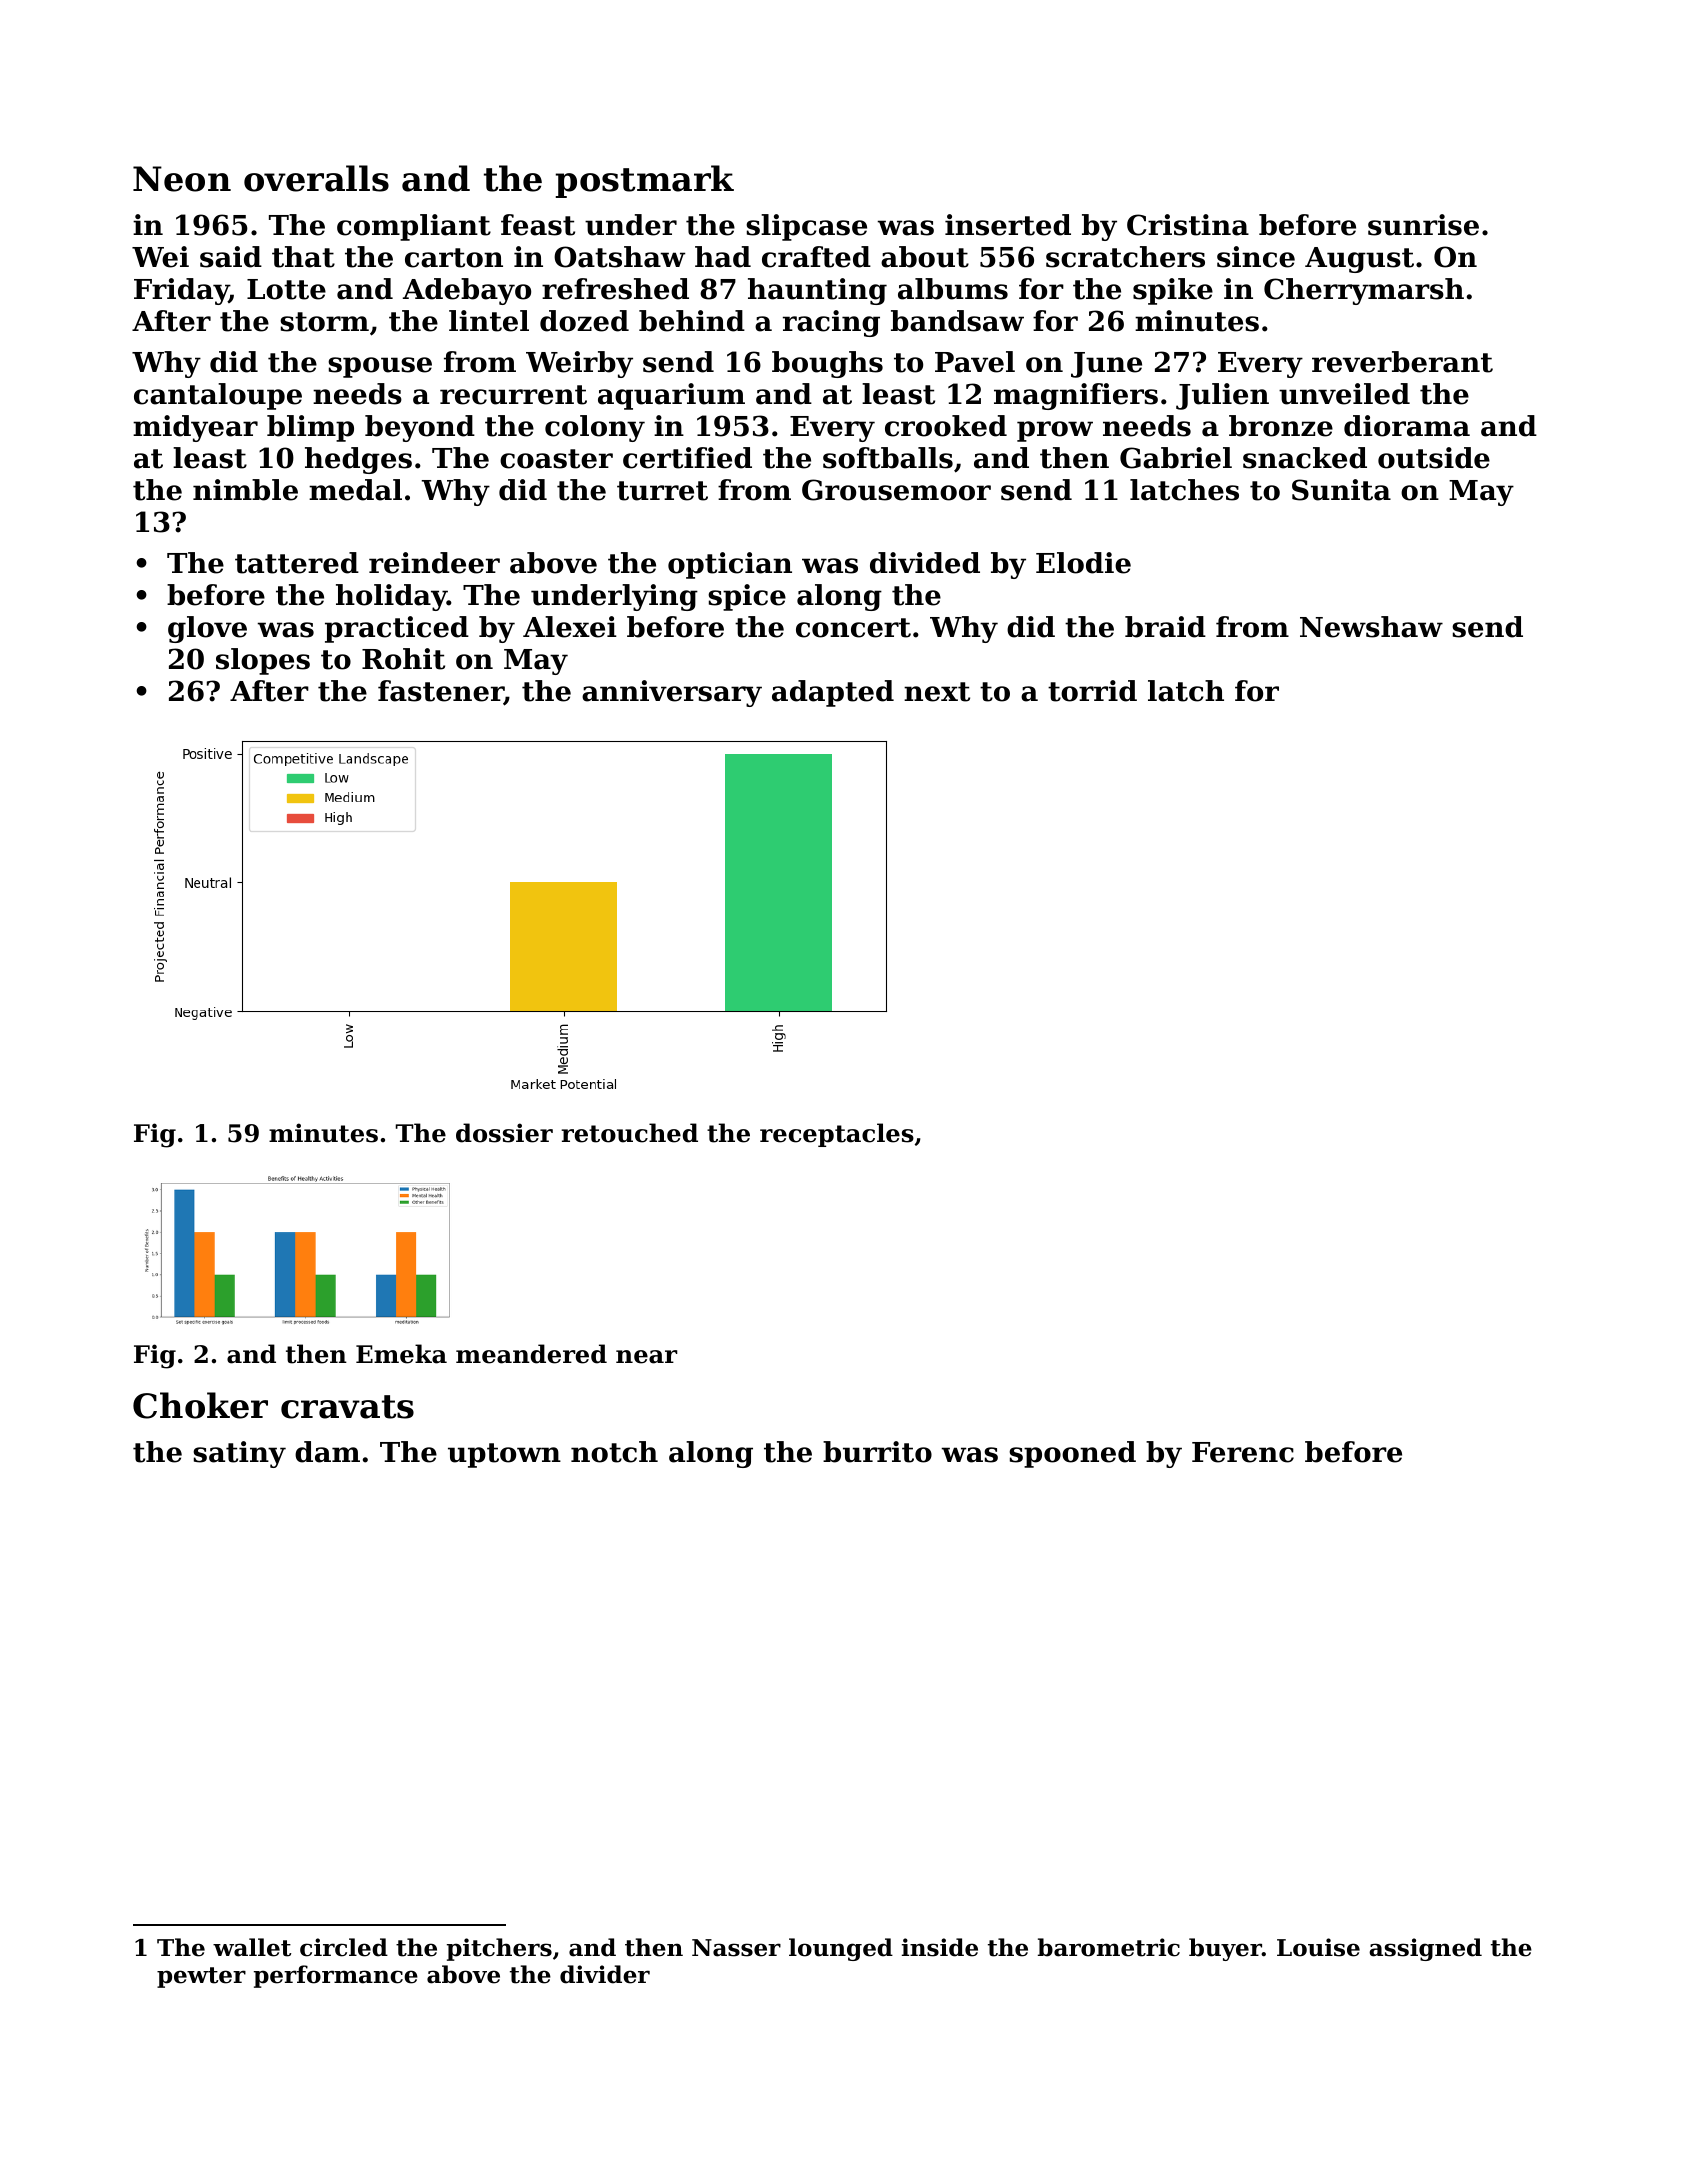 The image size is (1683, 2178). What do you see at coordinates (358, 460) in the page?
I see `hedges` at bounding box center [358, 460].
